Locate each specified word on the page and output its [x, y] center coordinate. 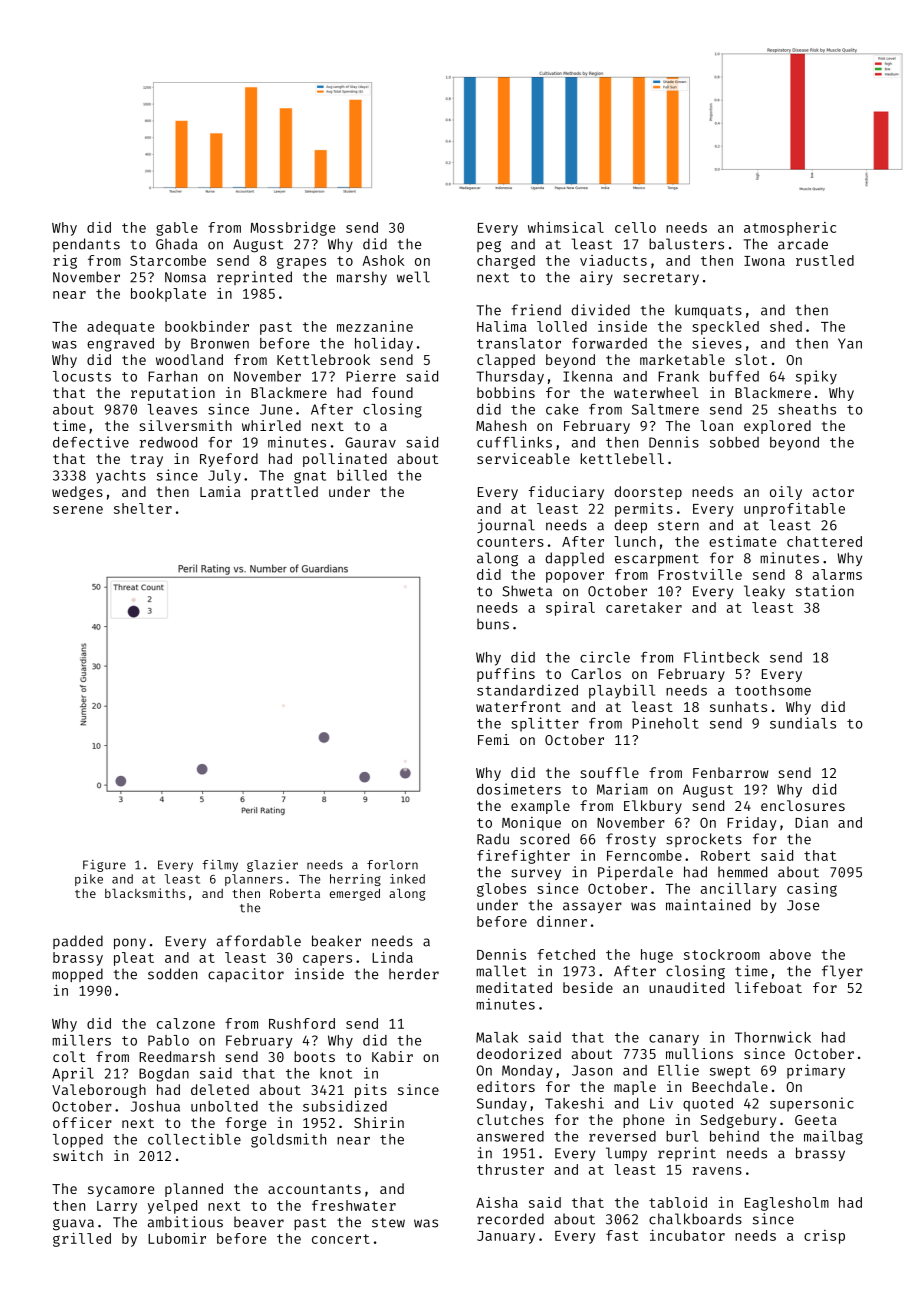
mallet [501, 971]
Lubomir [177, 1238]
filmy [220, 865]
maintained [708, 905]
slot [751, 359]
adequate [120, 328]
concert [341, 1239]
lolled [562, 326]
